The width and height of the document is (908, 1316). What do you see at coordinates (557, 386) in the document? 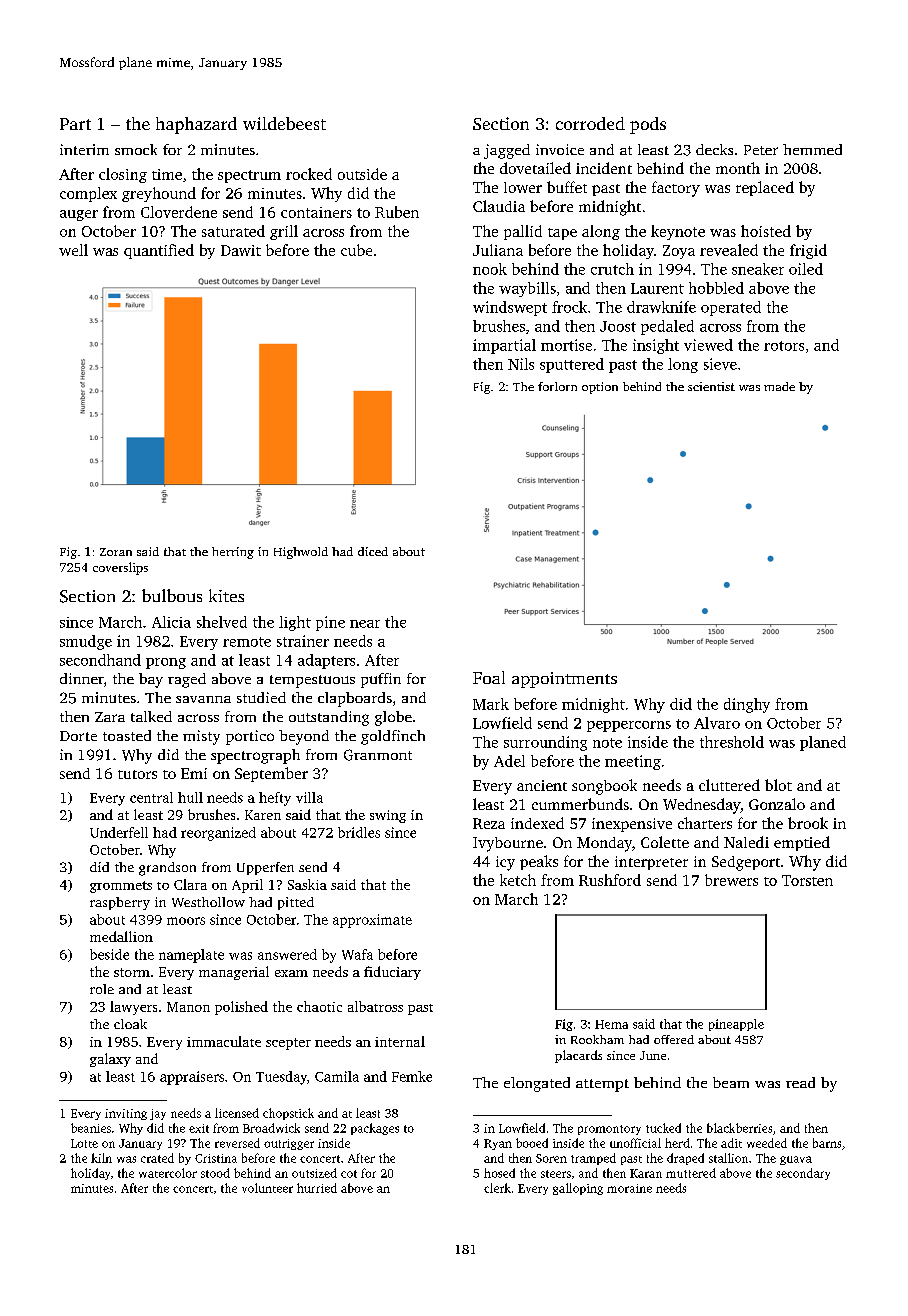
I see `forlorn` at bounding box center [557, 386].
